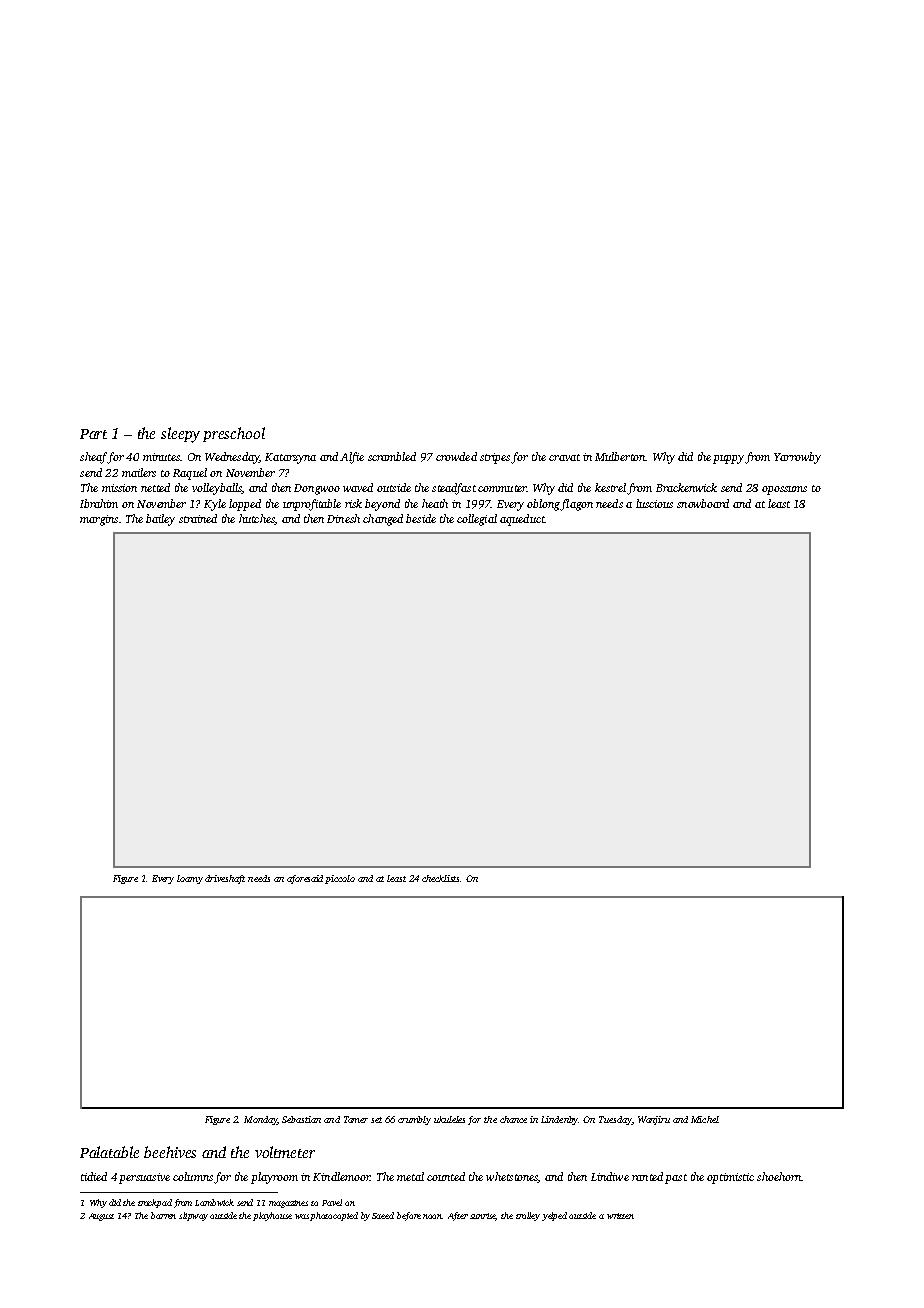 The height and width of the page is (1308, 924). I want to click on Michel, so click(705, 1119).
